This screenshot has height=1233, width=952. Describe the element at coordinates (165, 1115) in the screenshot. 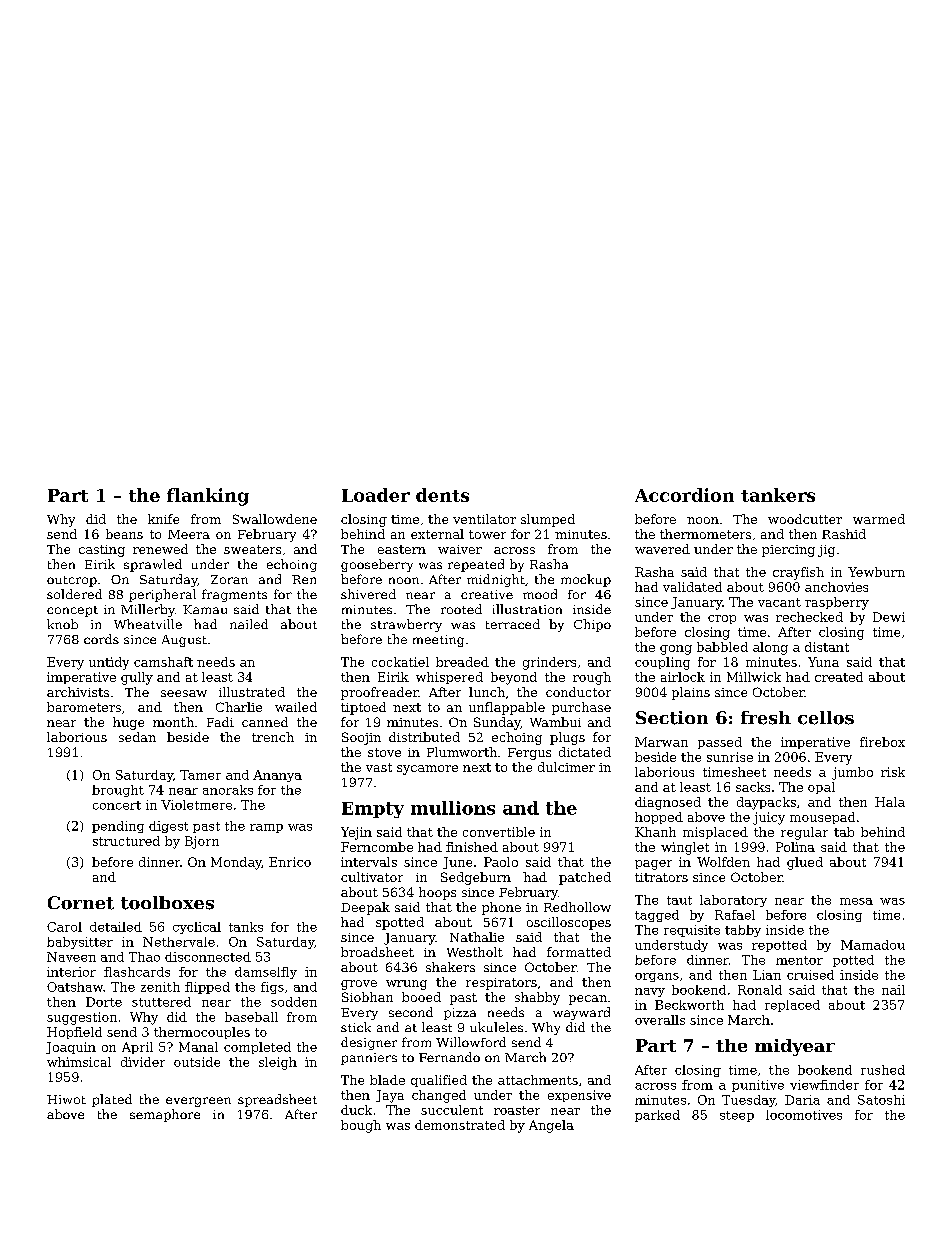

I see `semaphore` at that location.
